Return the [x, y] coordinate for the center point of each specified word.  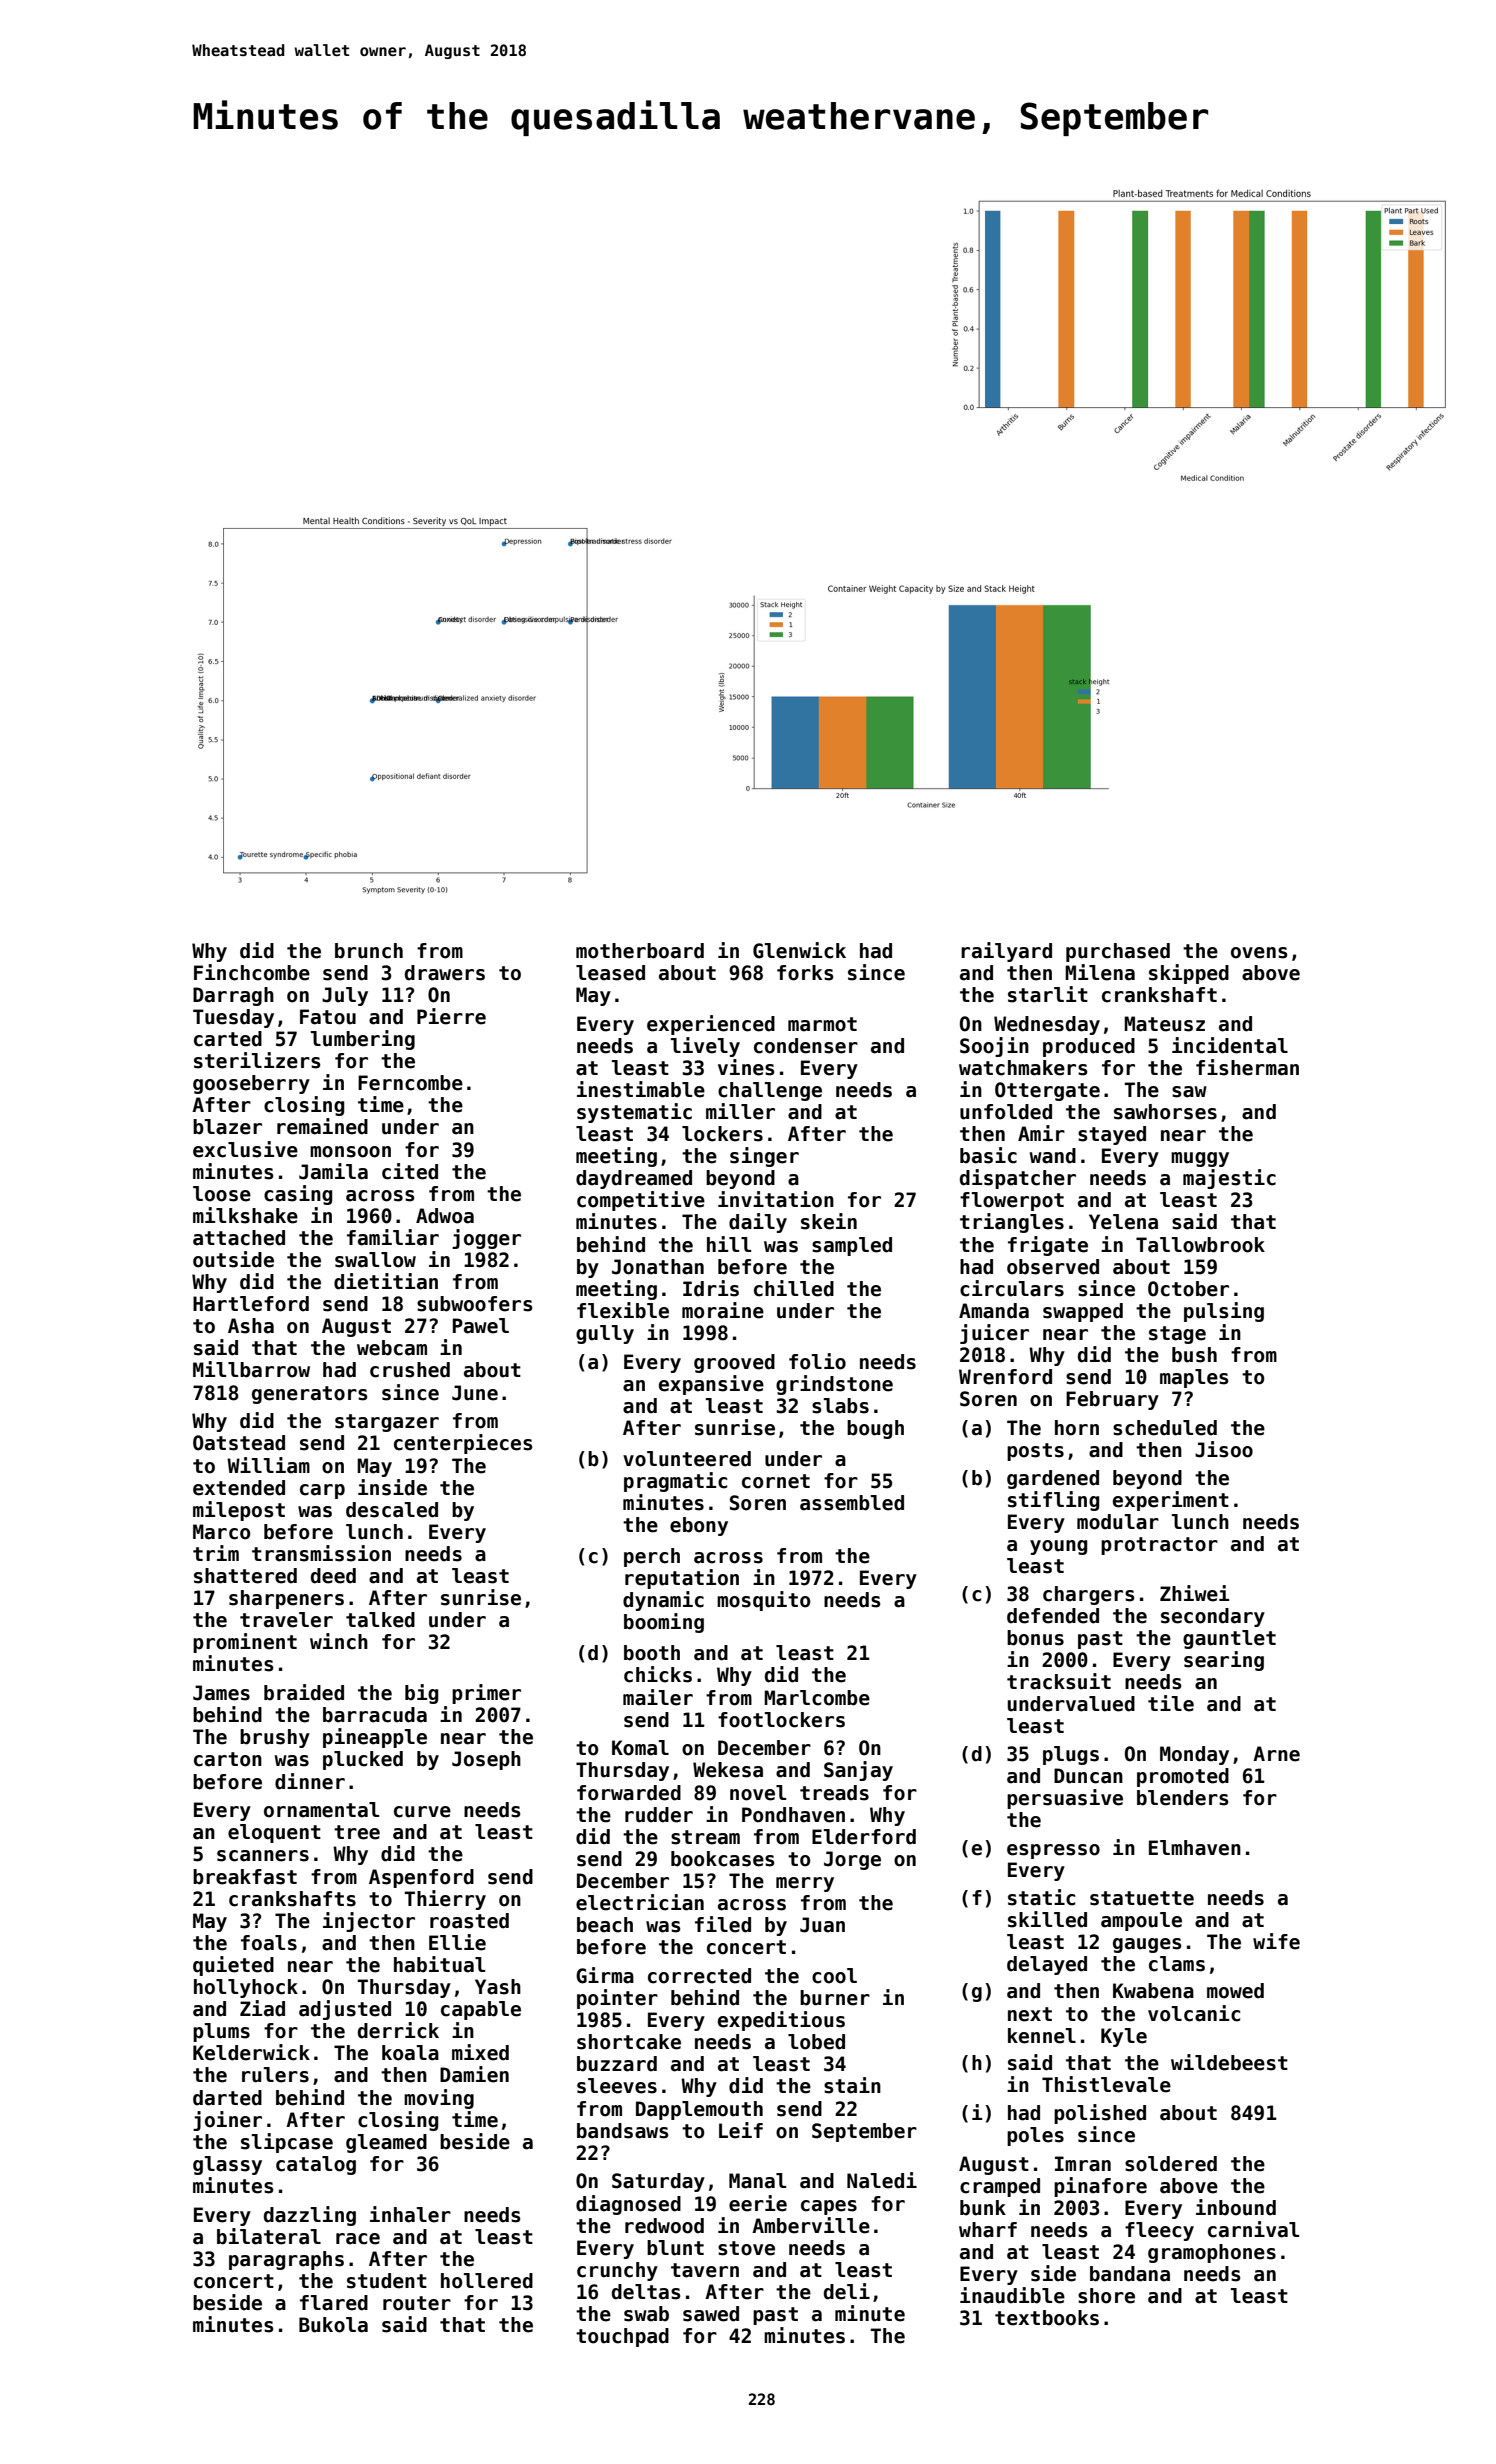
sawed [711, 2314]
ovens [1259, 953]
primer [486, 1694]
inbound [1236, 2207]
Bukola [333, 2325]
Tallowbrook [1200, 1245]
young [1058, 1547]
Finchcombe [252, 972]
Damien [474, 2074]
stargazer [387, 1423]
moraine [723, 1310]
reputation [682, 1579]
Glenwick [799, 950]
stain [852, 2085]
